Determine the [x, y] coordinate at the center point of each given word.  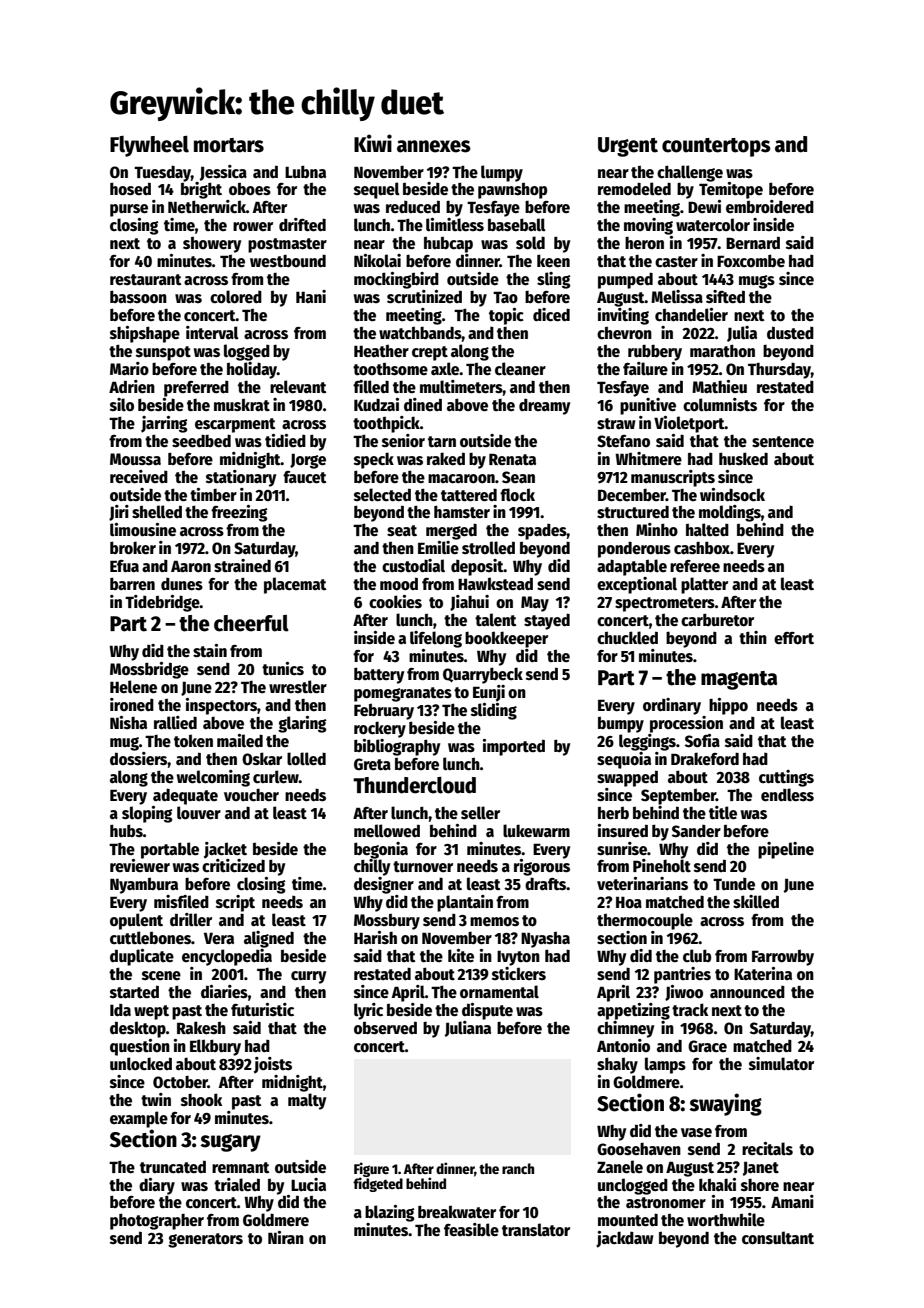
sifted [725, 296]
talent [496, 619]
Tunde [734, 884]
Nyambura [144, 886]
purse [129, 210]
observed [385, 1027]
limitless [455, 224]
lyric [368, 1011]
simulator [781, 1063]
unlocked [141, 1063]
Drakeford [705, 758]
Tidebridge [162, 603]
